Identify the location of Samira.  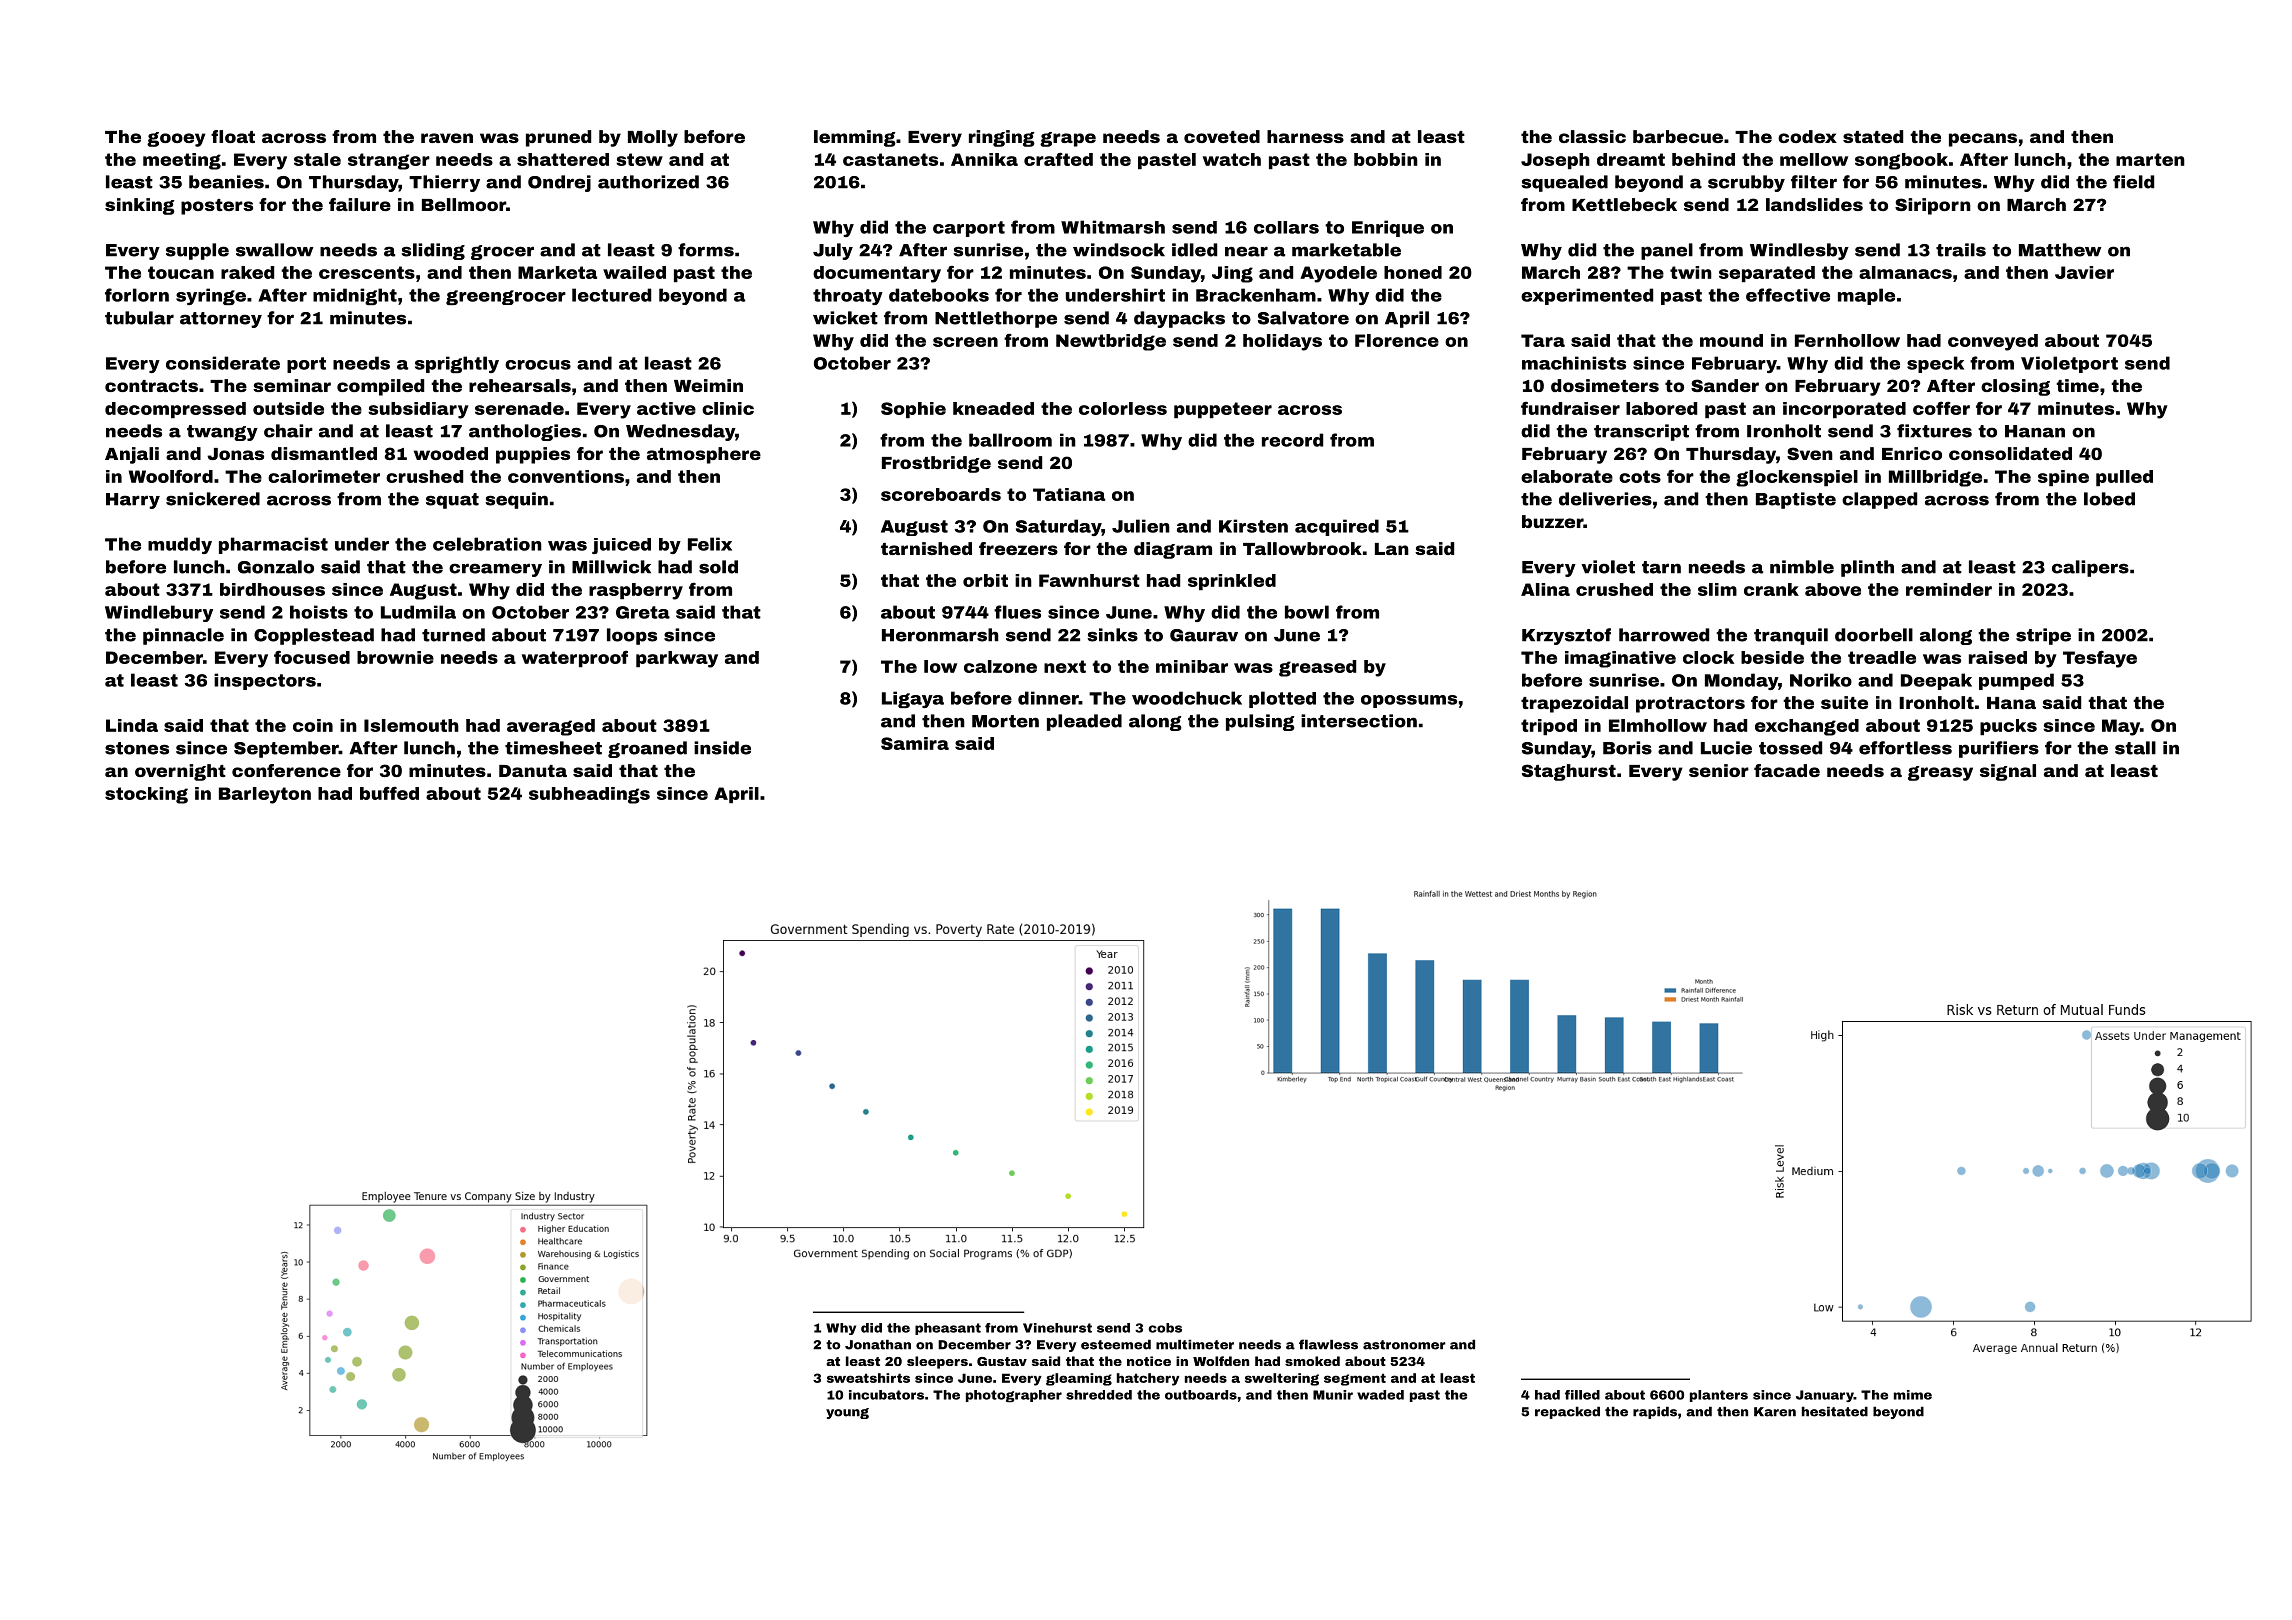
(915, 743).
